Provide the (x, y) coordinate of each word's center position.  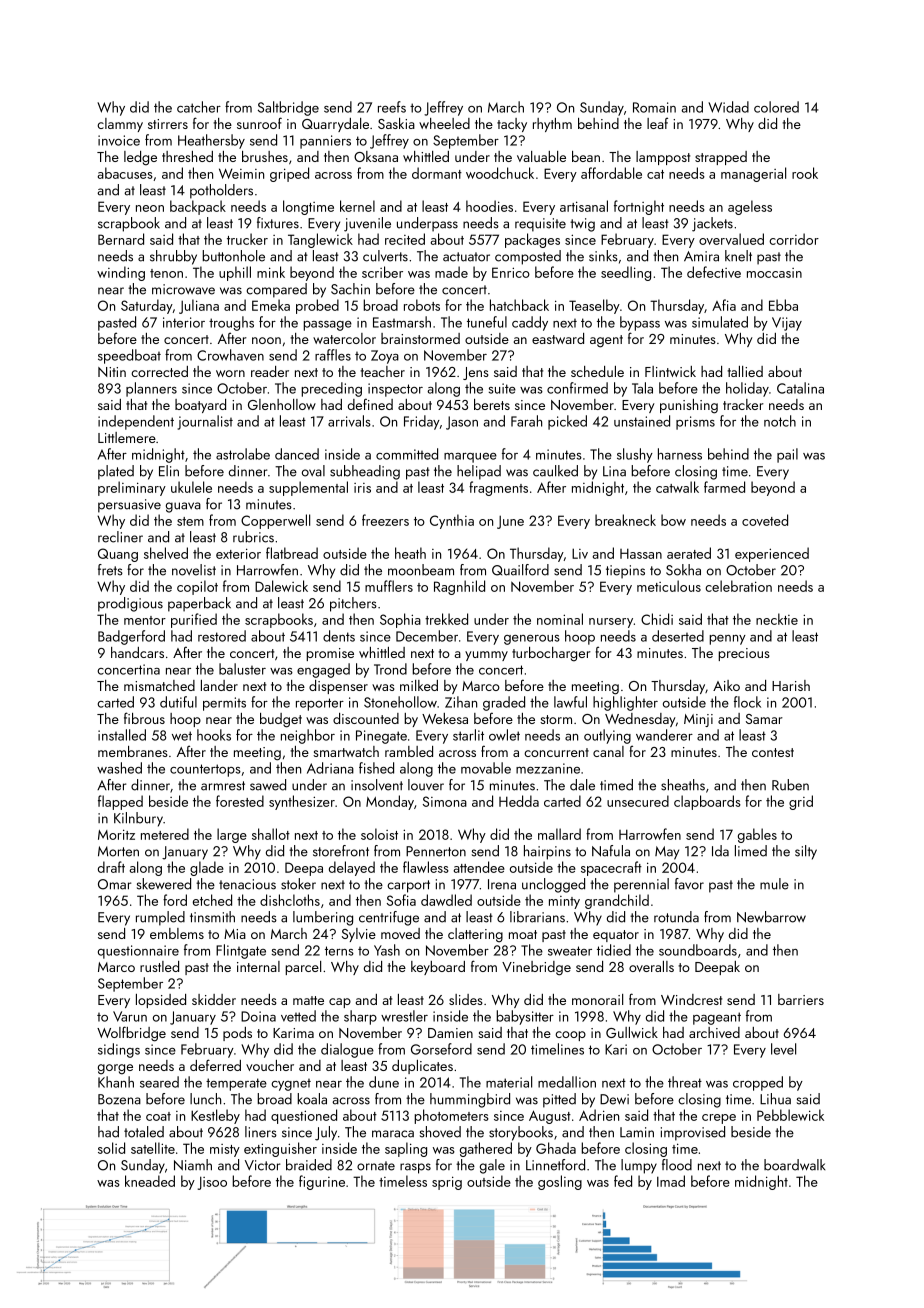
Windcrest (691, 999)
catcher (199, 107)
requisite (540, 225)
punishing (689, 406)
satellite (153, 1148)
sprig (447, 1183)
